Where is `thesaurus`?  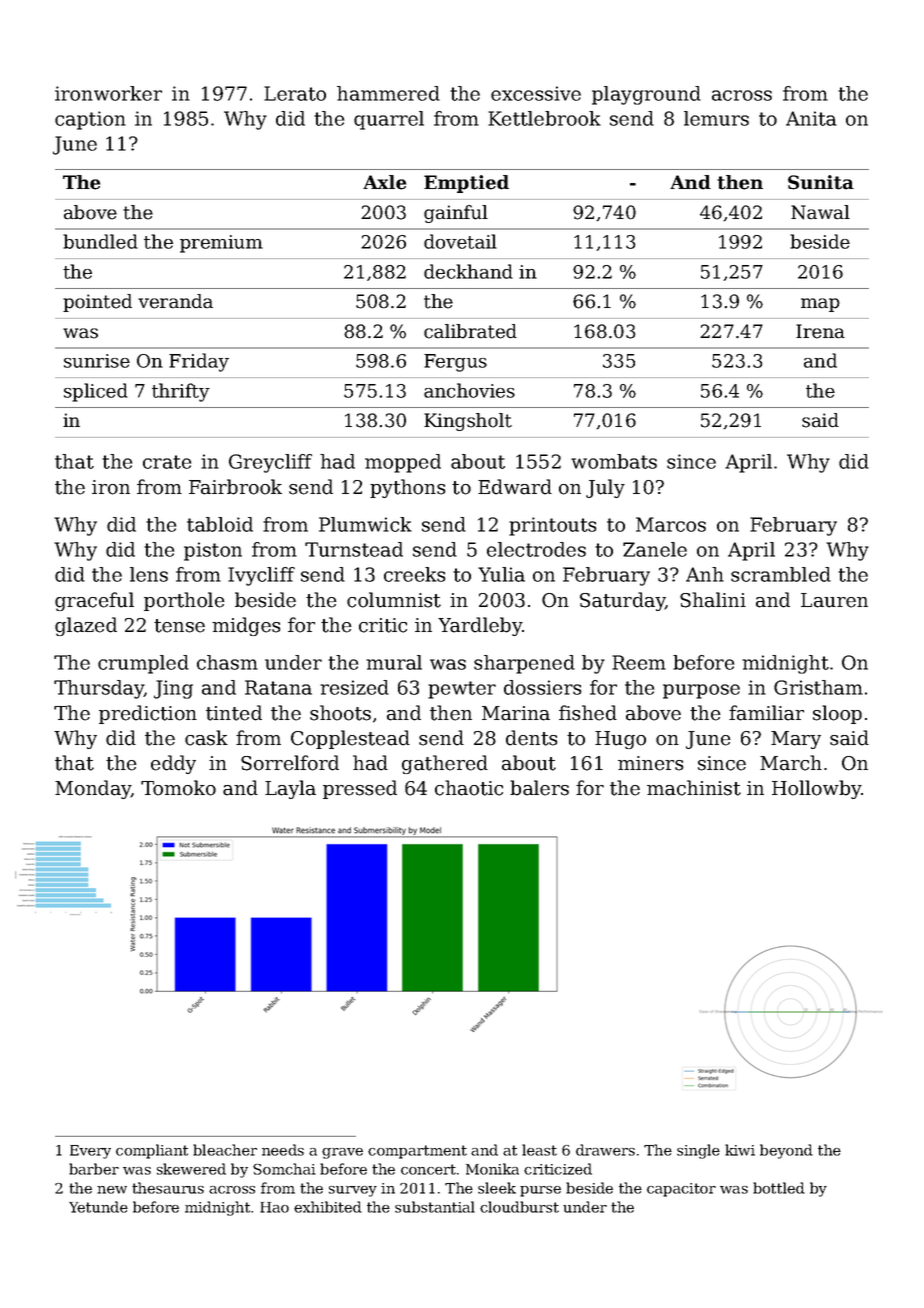 thesaurus is located at coordinates (168, 1188).
